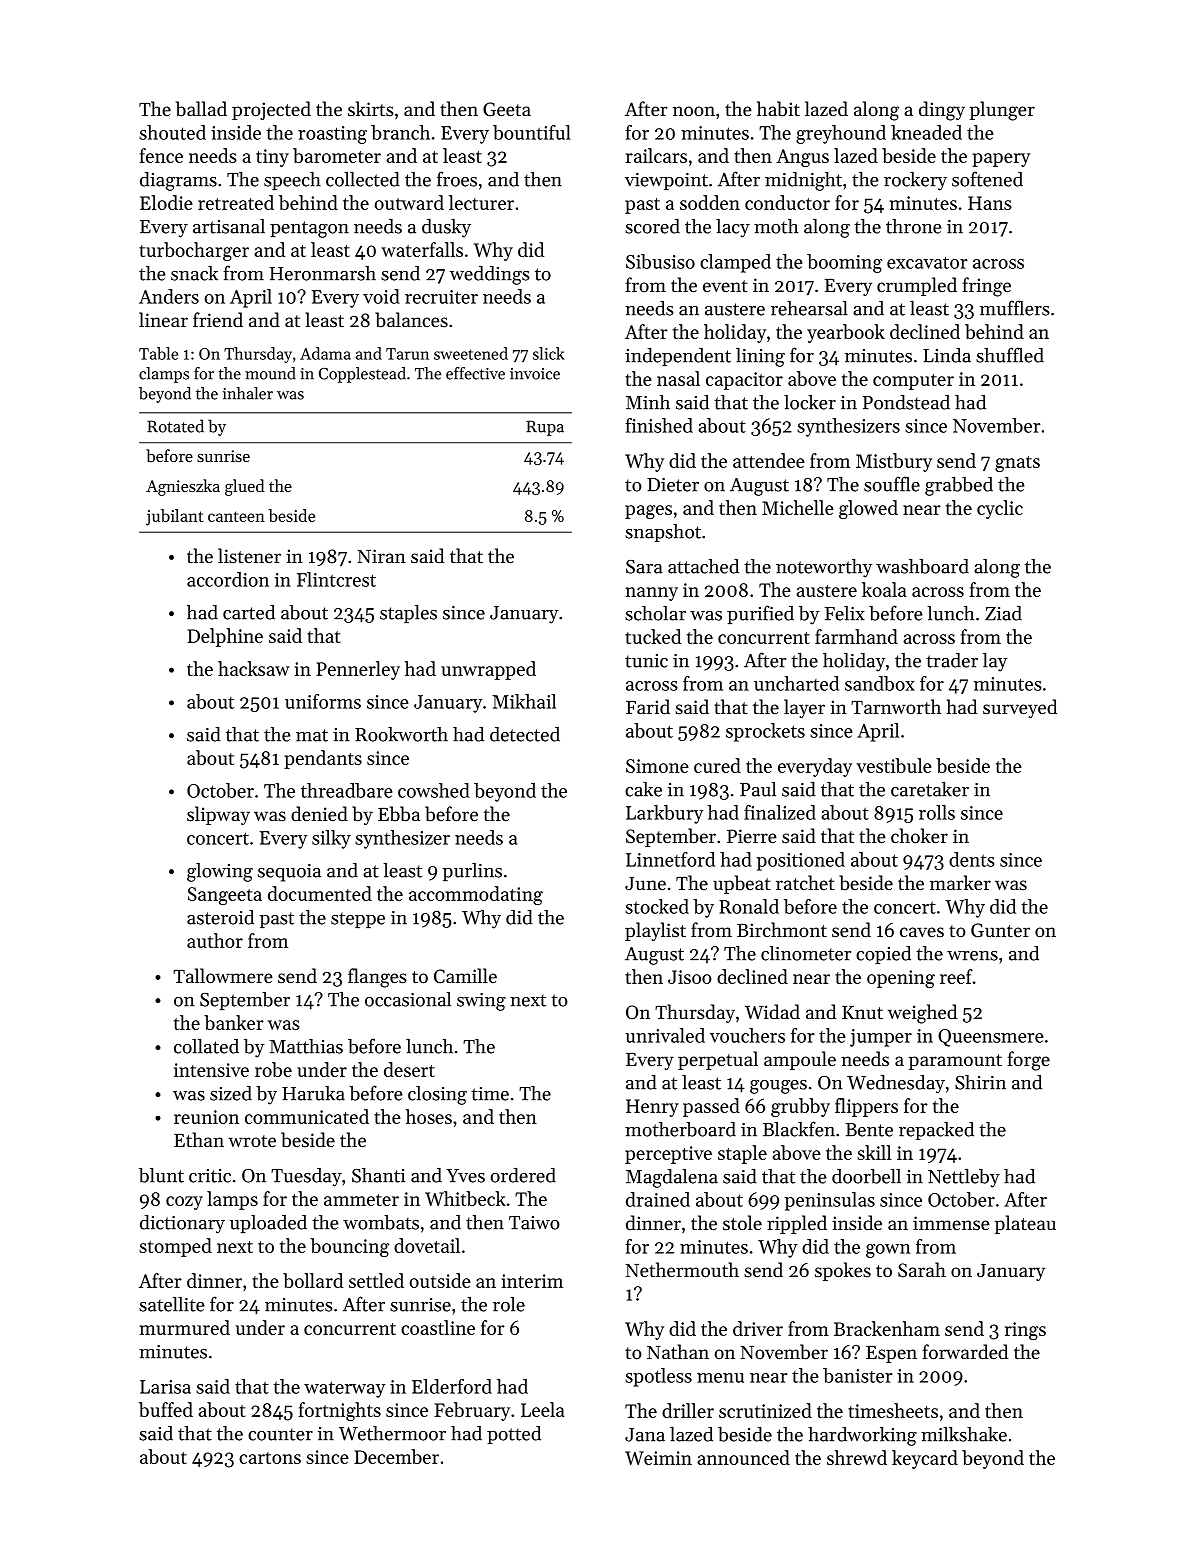 Image resolution: width=1197 pixels, height=1549 pixels. Describe the element at coordinates (1020, 708) in the image. I see `surveyed` at that location.
